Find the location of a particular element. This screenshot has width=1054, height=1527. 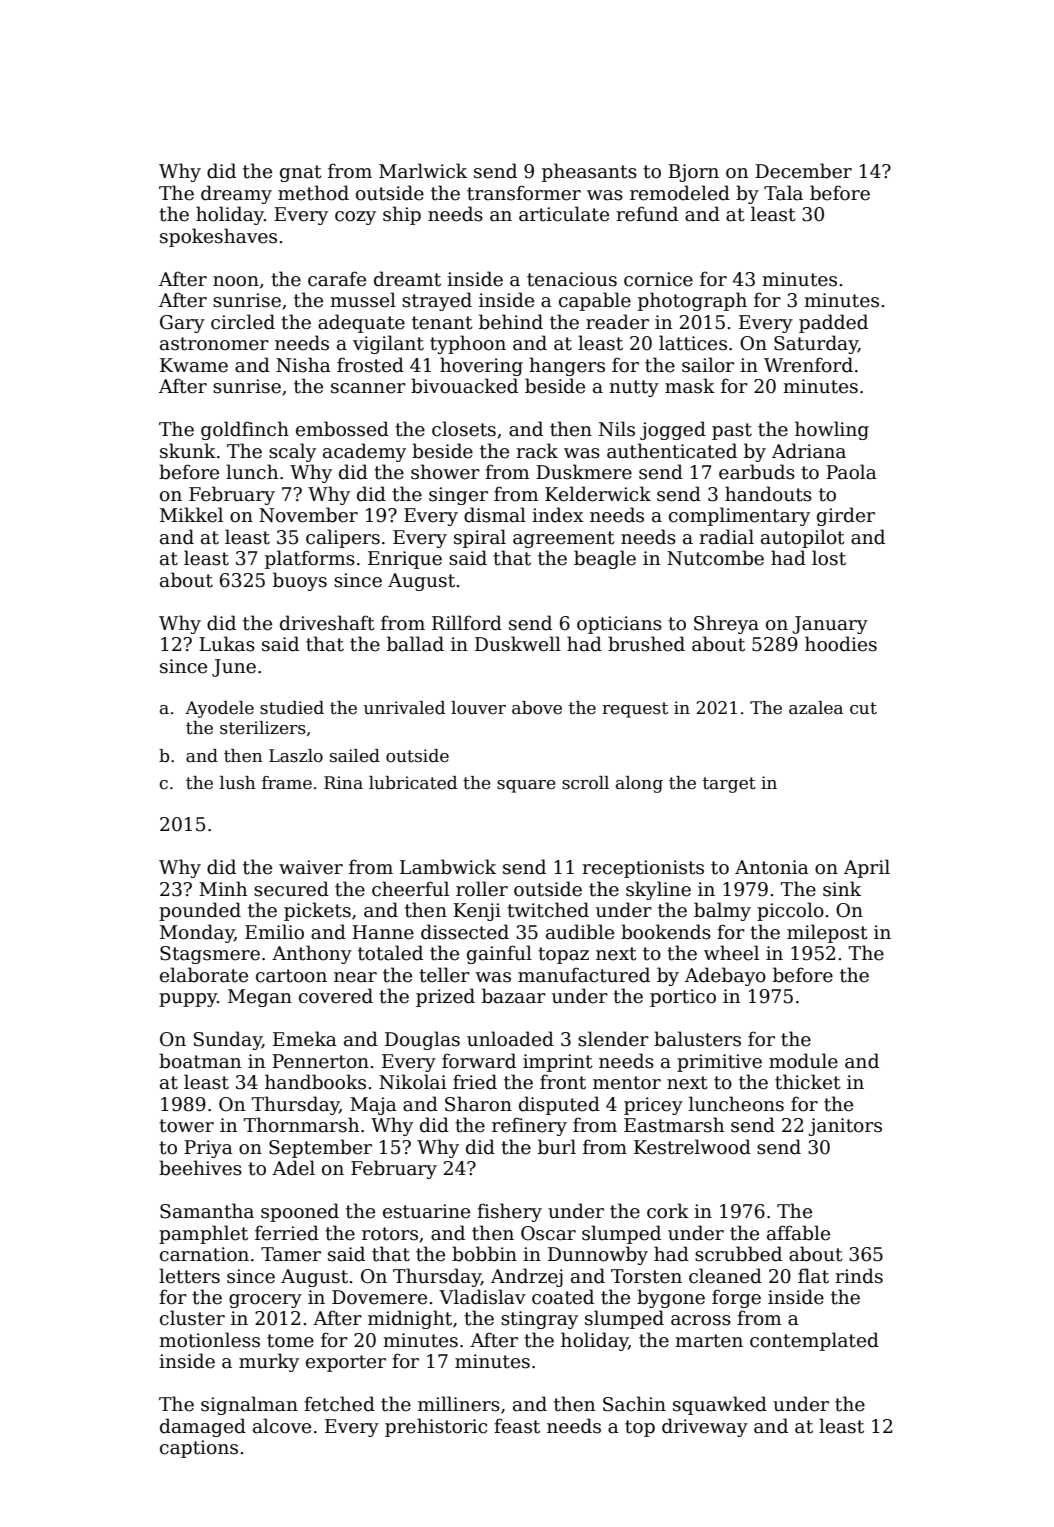

along is located at coordinates (639, 784).
